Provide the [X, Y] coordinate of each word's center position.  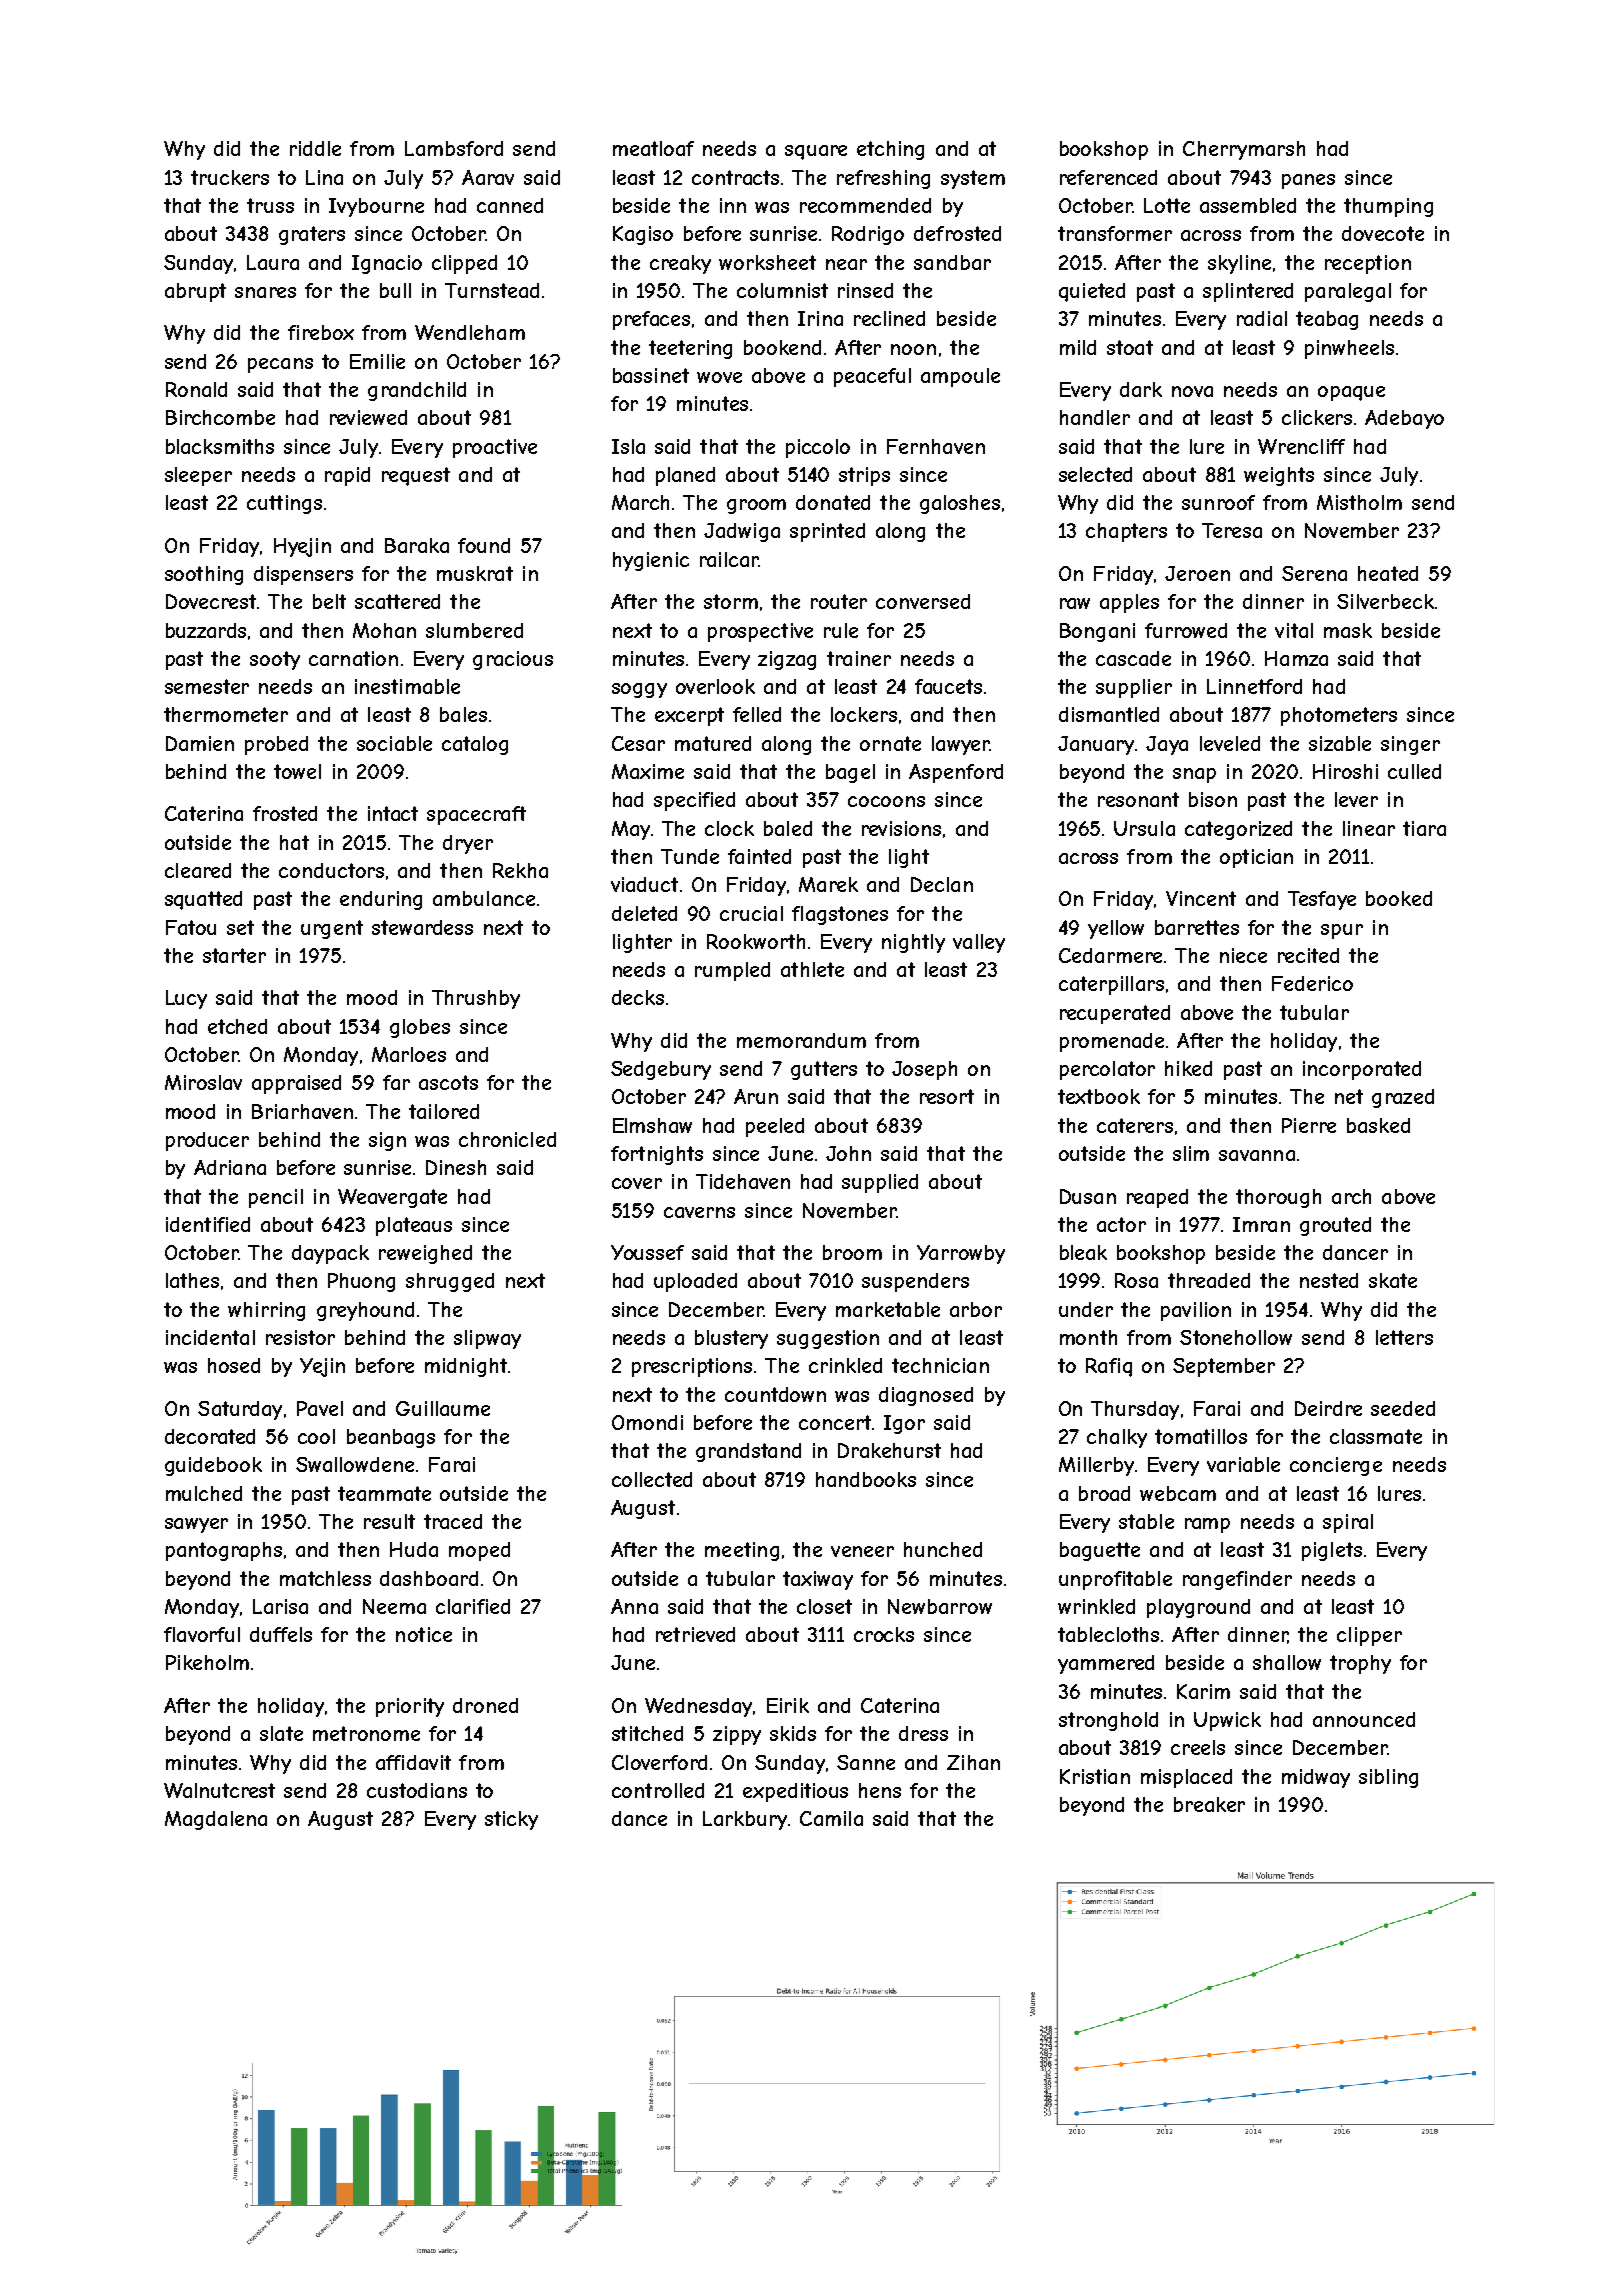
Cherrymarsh [1244, 150]
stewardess [422, 927]
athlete [812, 969]
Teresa [1232, 530]
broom [852, 1252]
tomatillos [1201, 1436]
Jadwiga [742, 532]
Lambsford [454, 148]
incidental [210, 1337]
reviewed [368, 417]
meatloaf [653, 148]
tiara [1424, 828]
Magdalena [216, 1820]
